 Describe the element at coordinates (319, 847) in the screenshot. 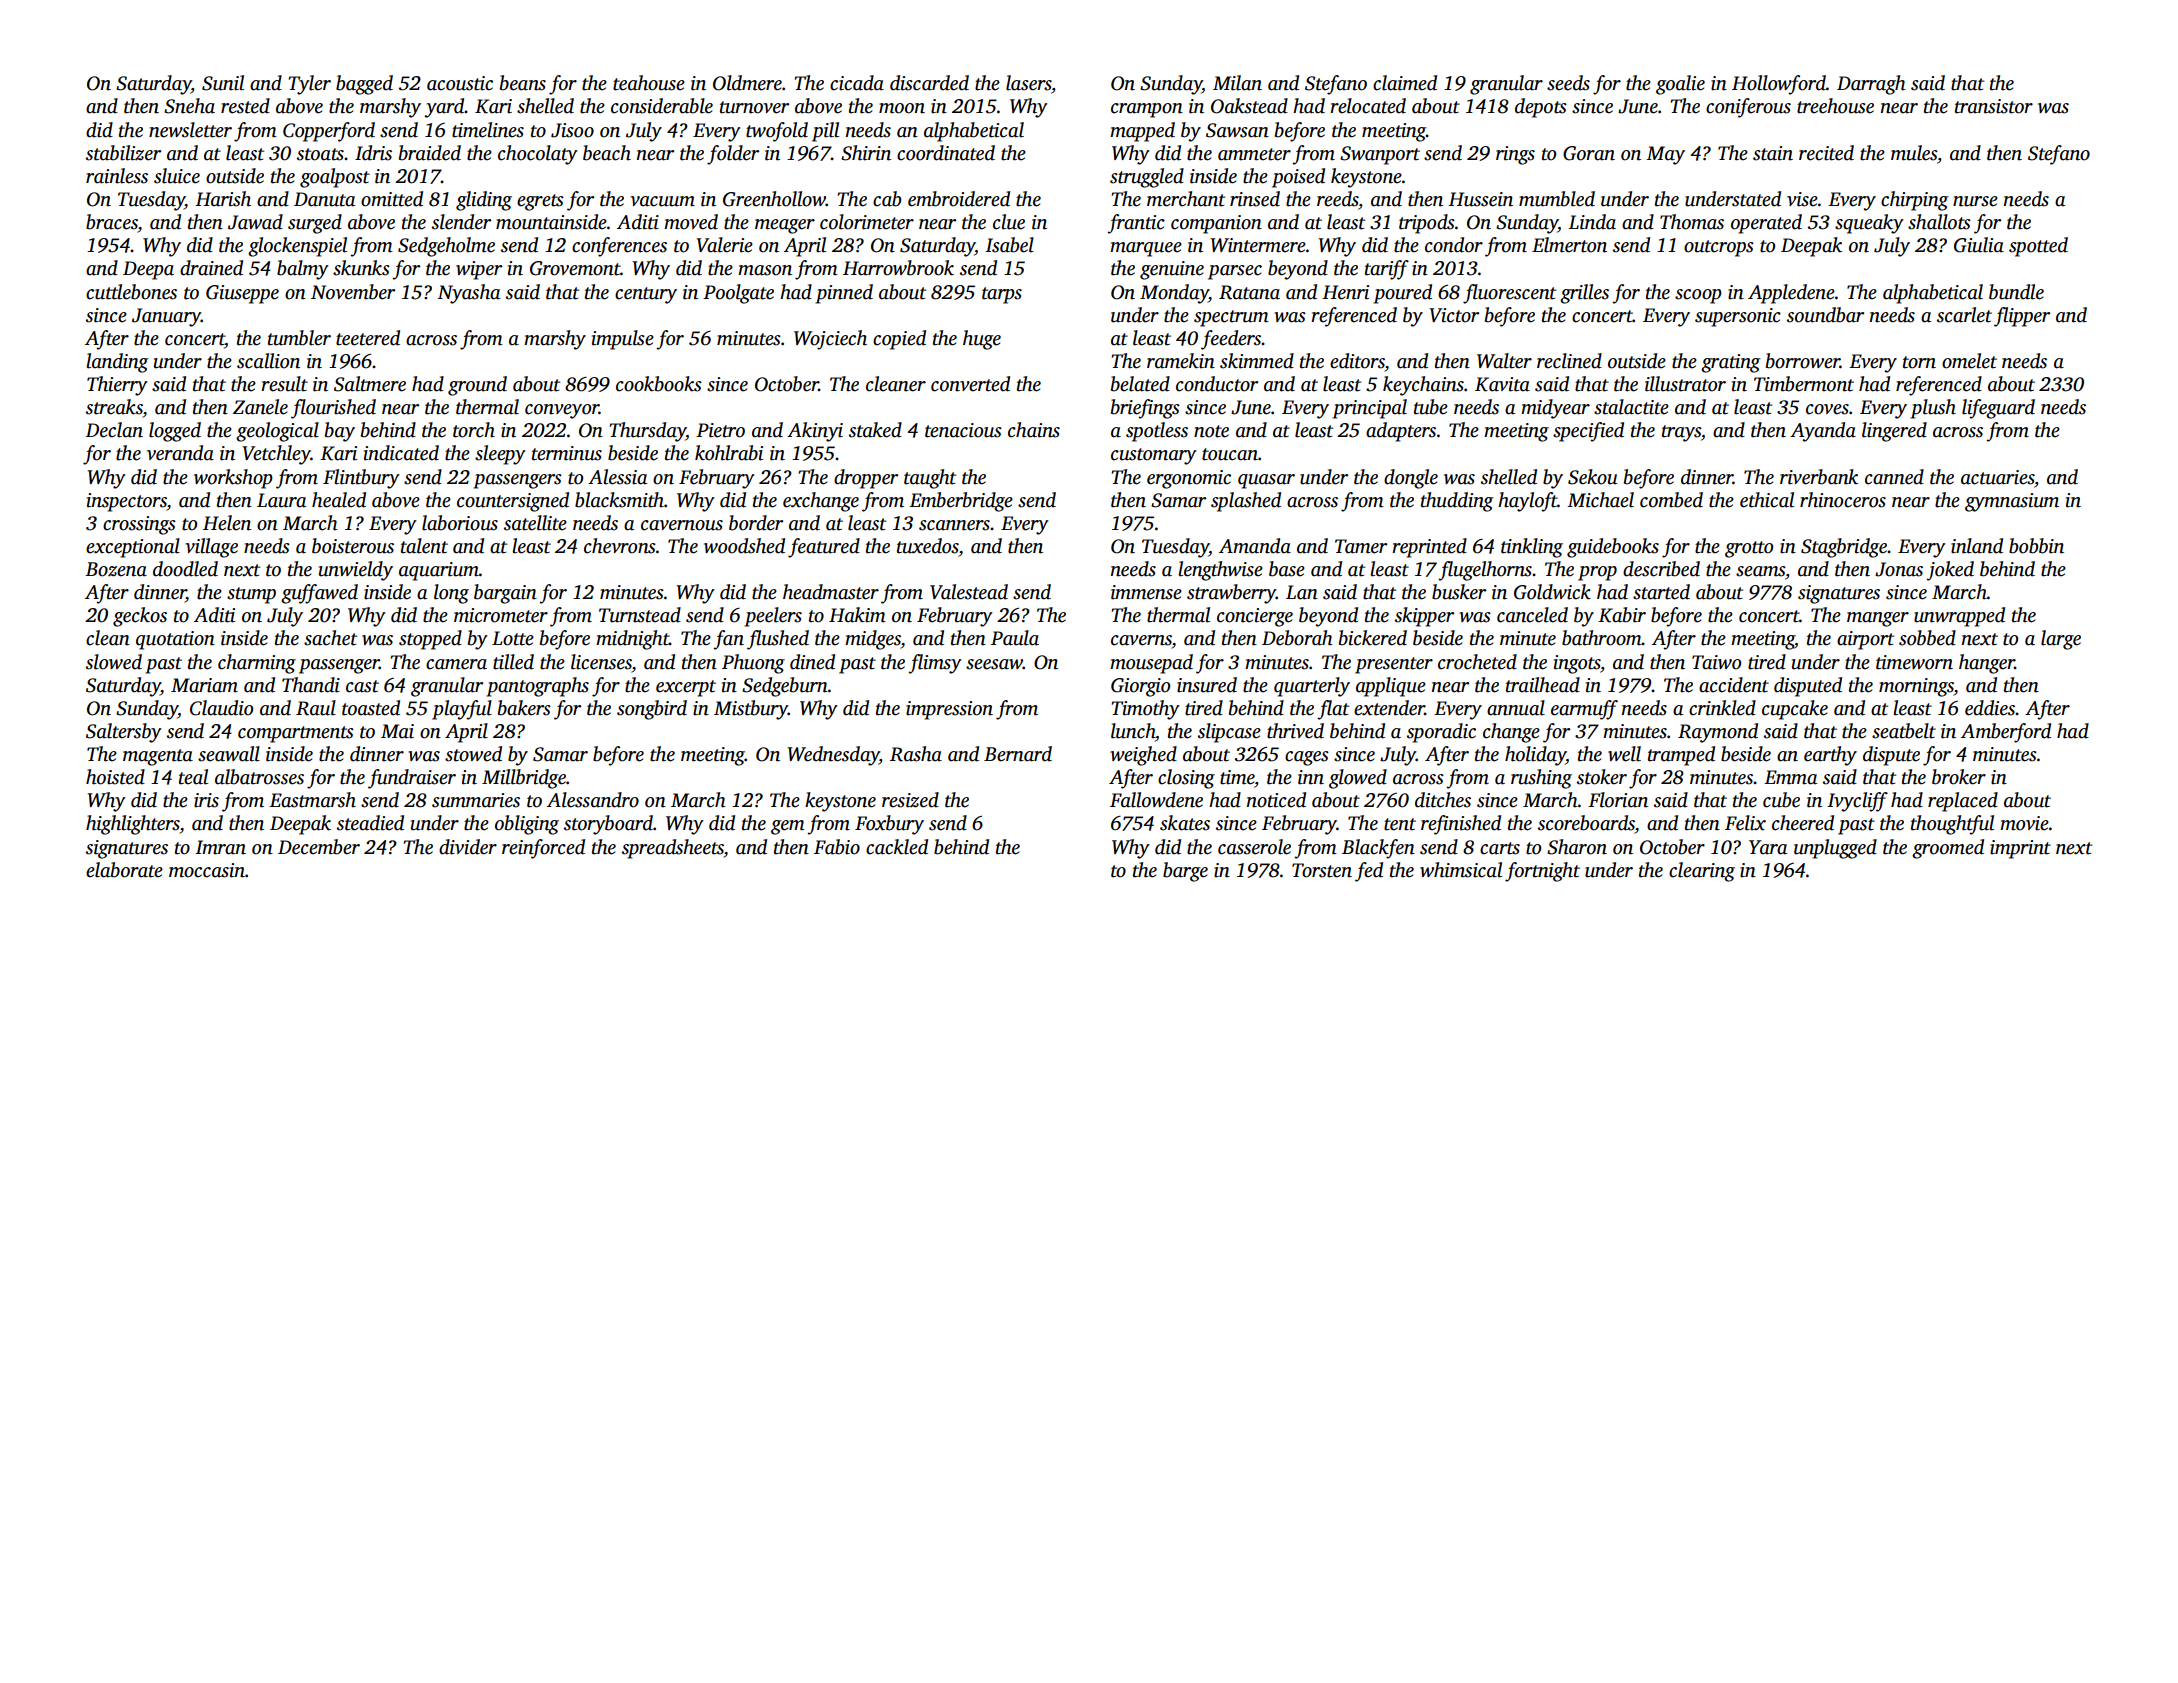

I see `December` at that location.
